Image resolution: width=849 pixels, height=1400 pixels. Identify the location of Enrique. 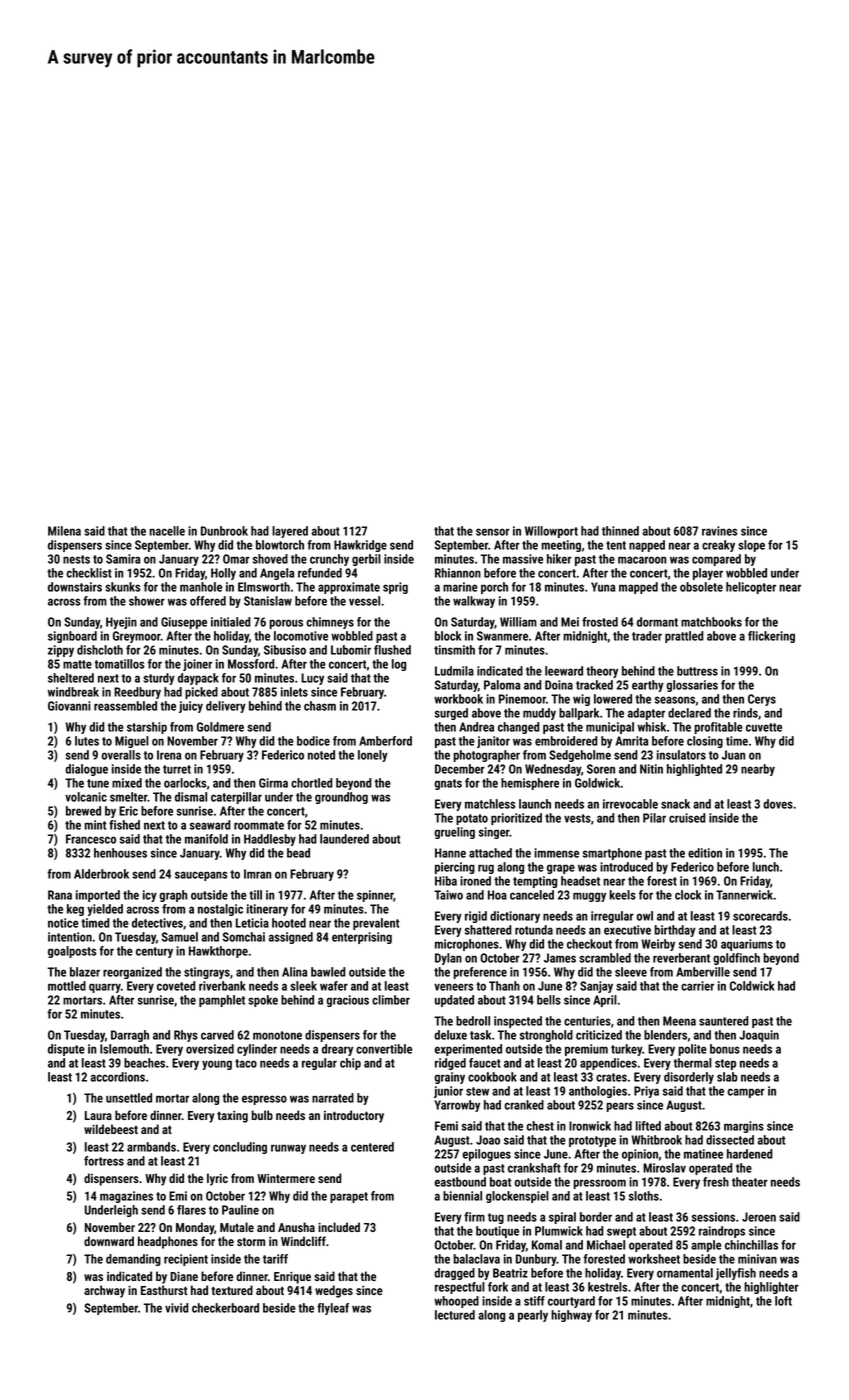
(292, 1278).
